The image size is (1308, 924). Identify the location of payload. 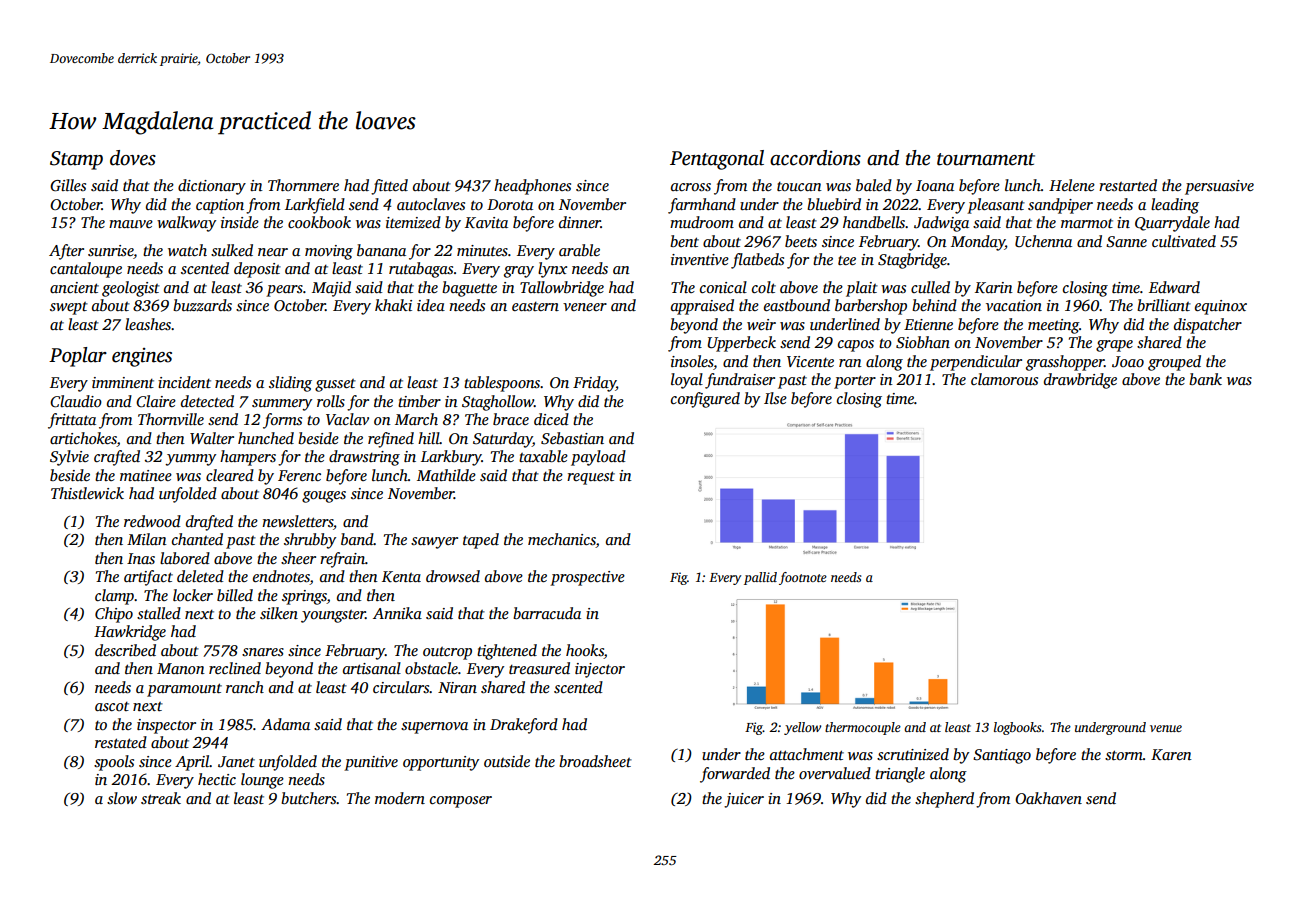
(598, 458).
